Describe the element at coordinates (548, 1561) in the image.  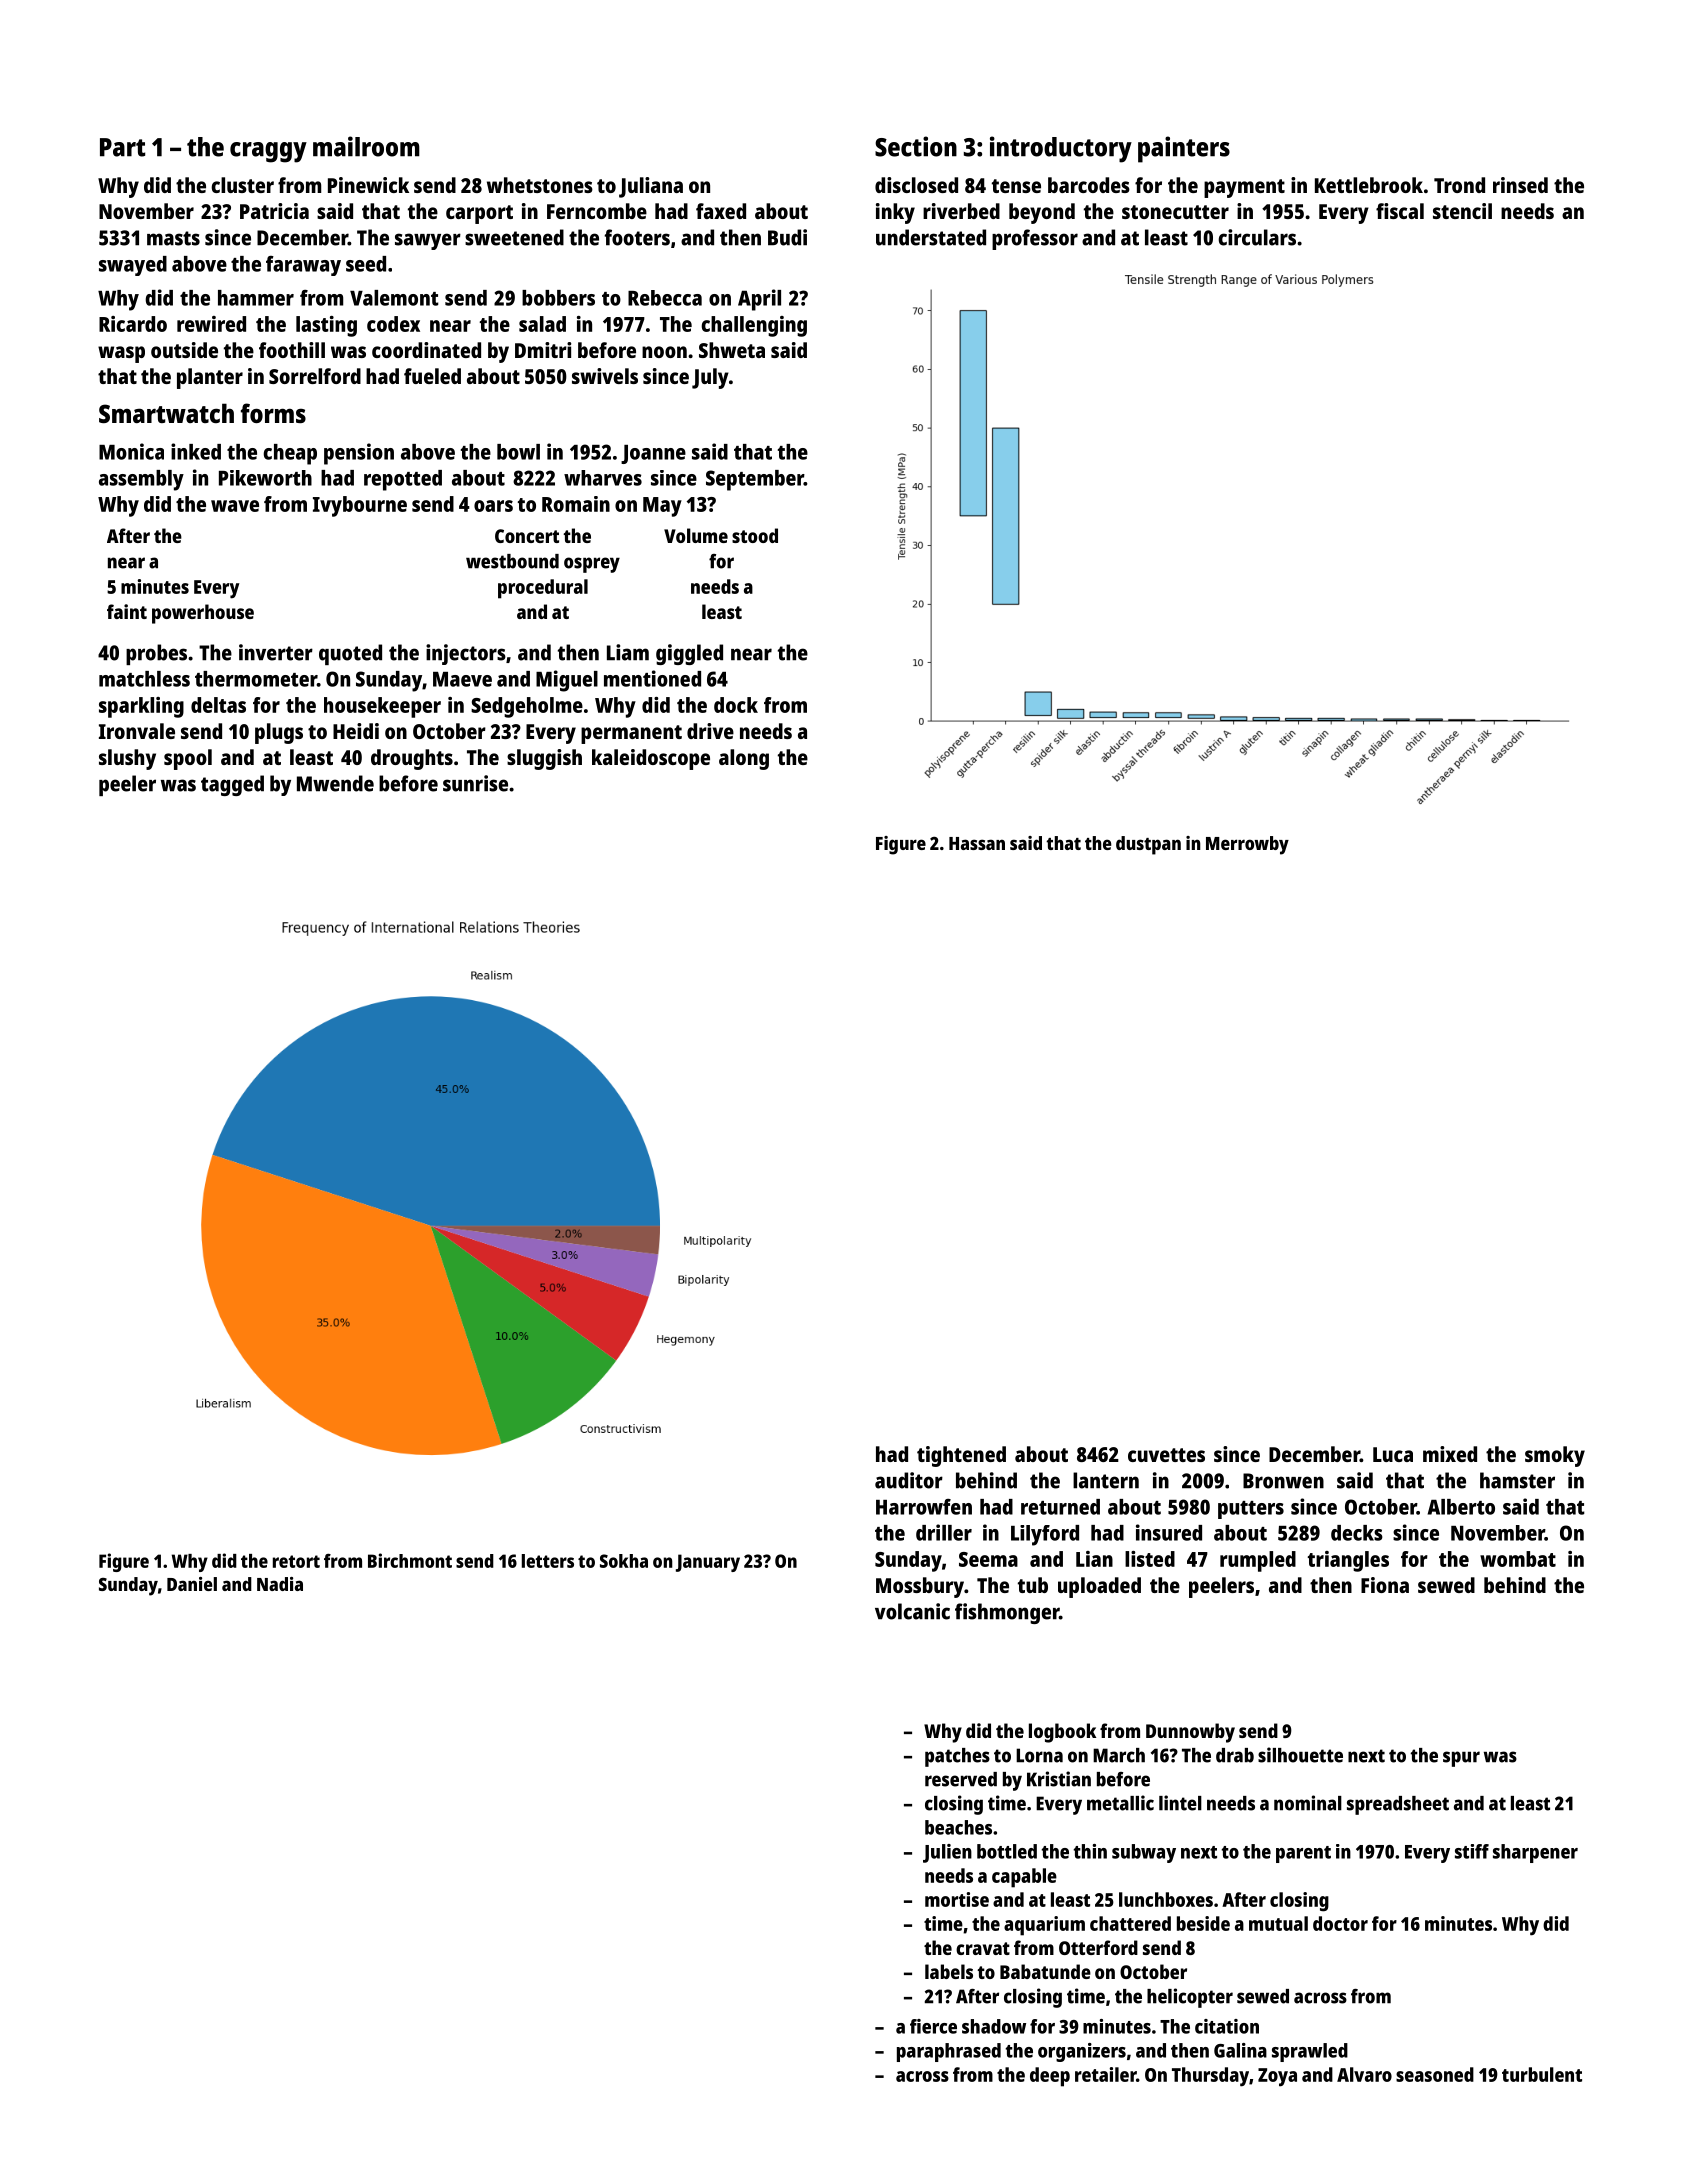
I see `letters` at that location.
